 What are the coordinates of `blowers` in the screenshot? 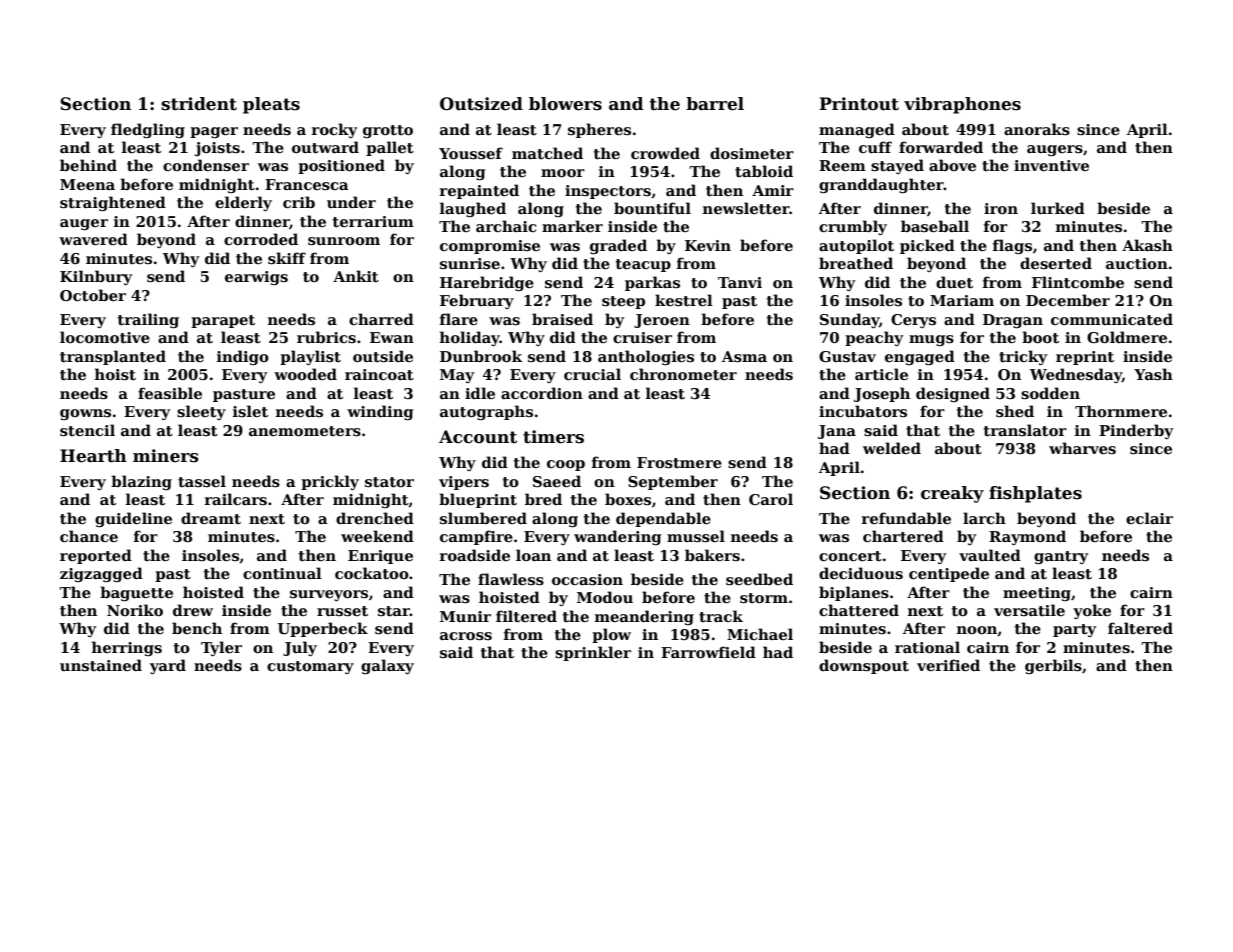 It's located at (565, 104).
